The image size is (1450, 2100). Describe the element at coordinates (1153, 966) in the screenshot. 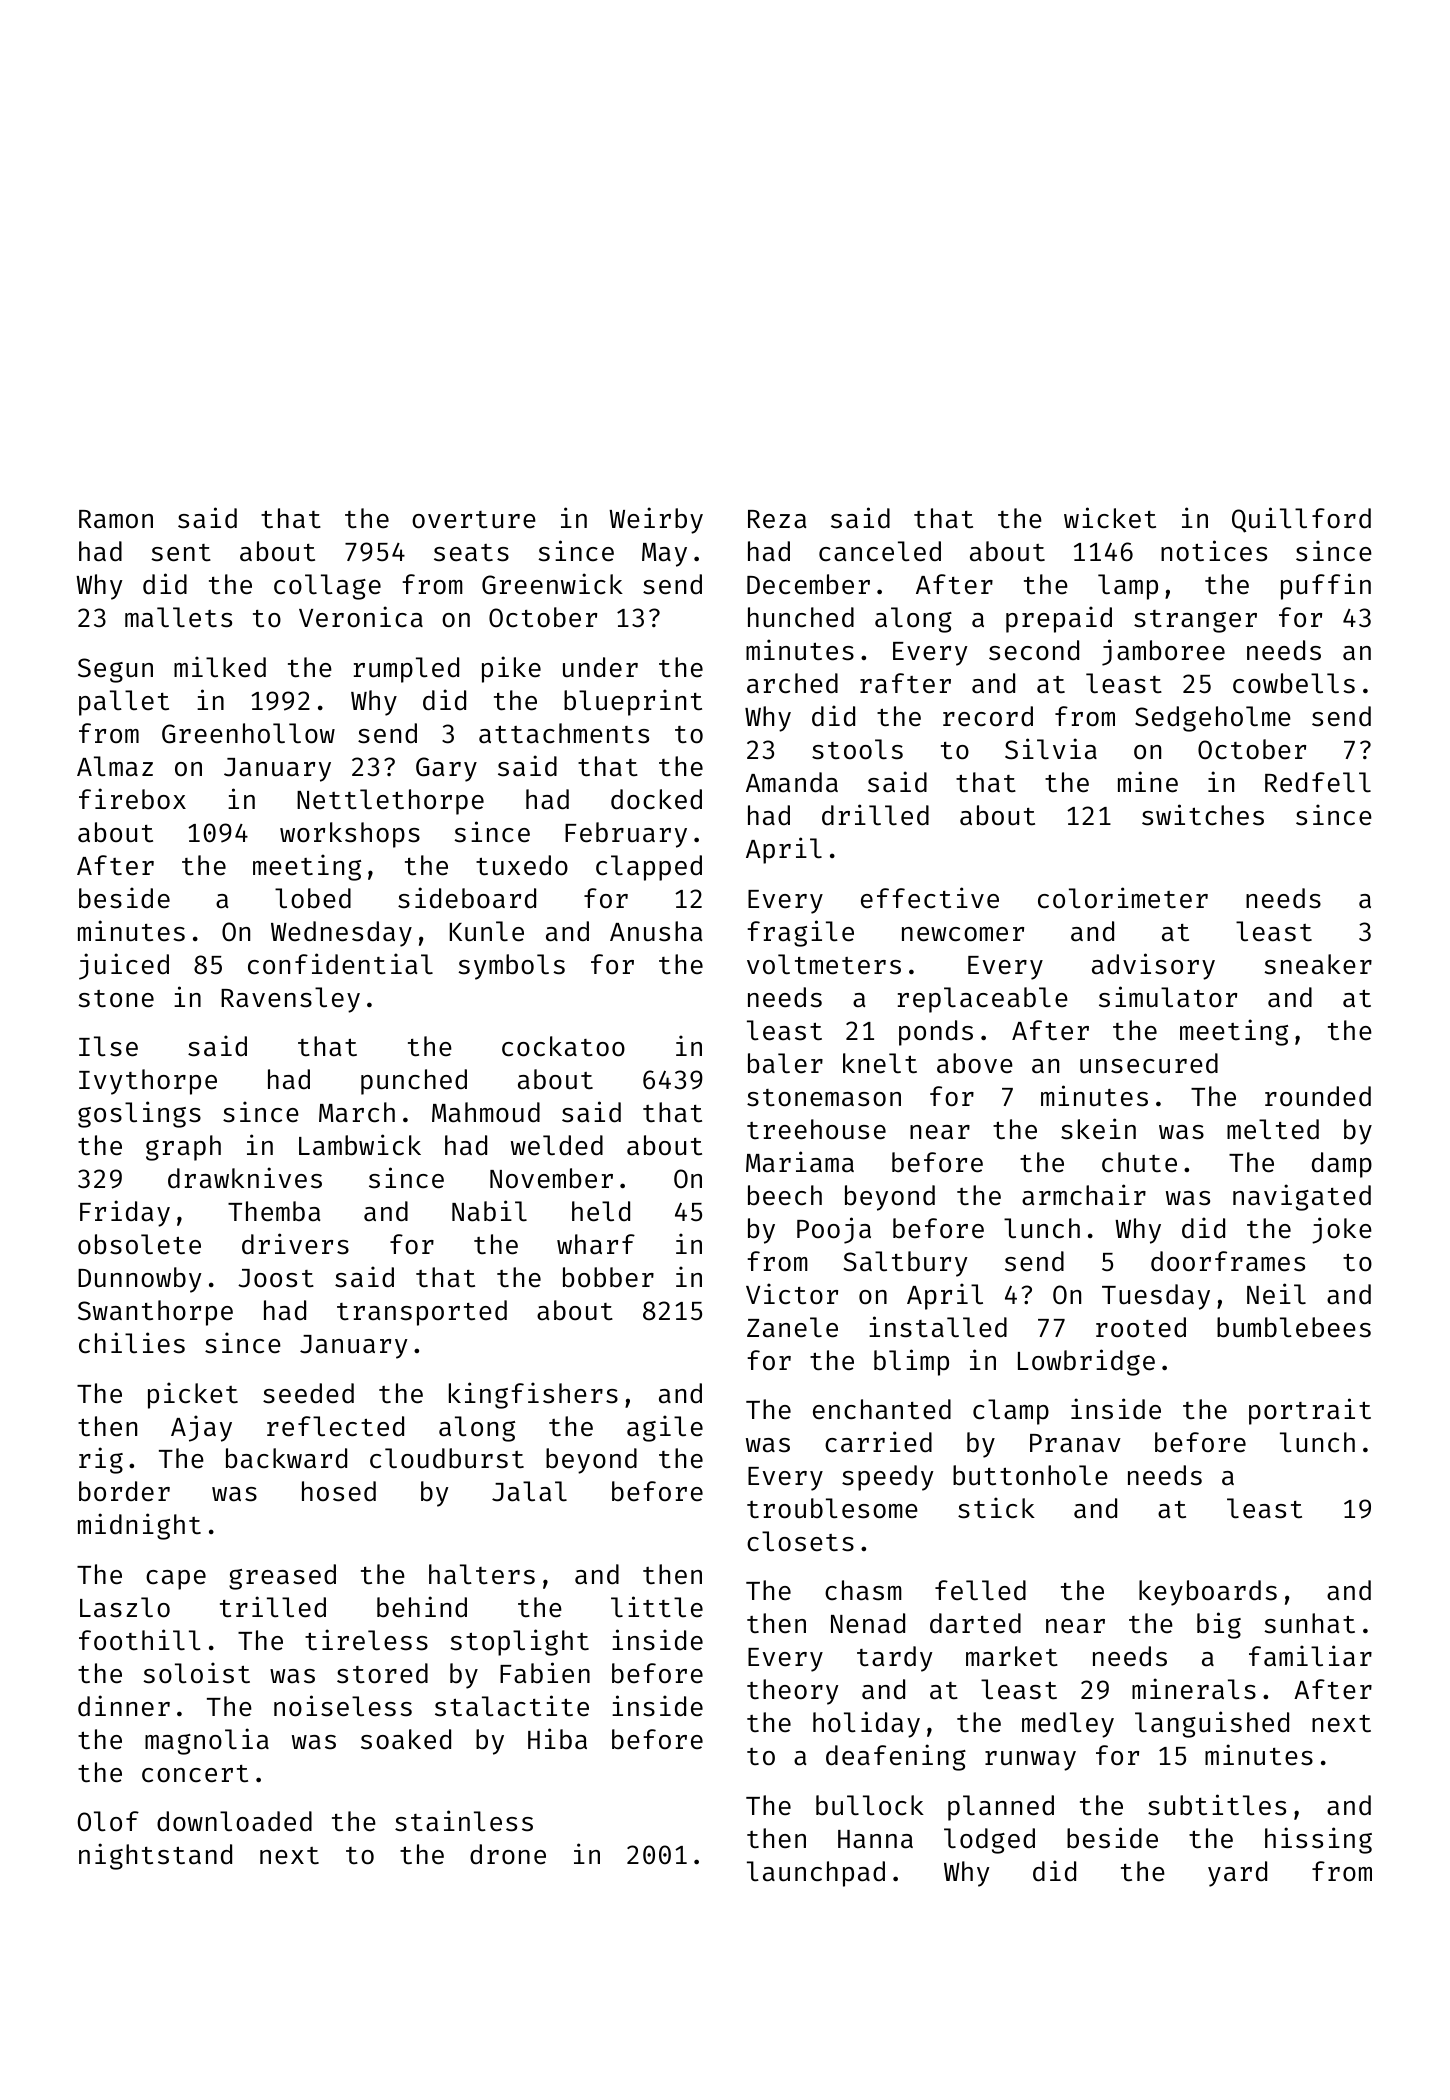

I see `advisory` at that location.
